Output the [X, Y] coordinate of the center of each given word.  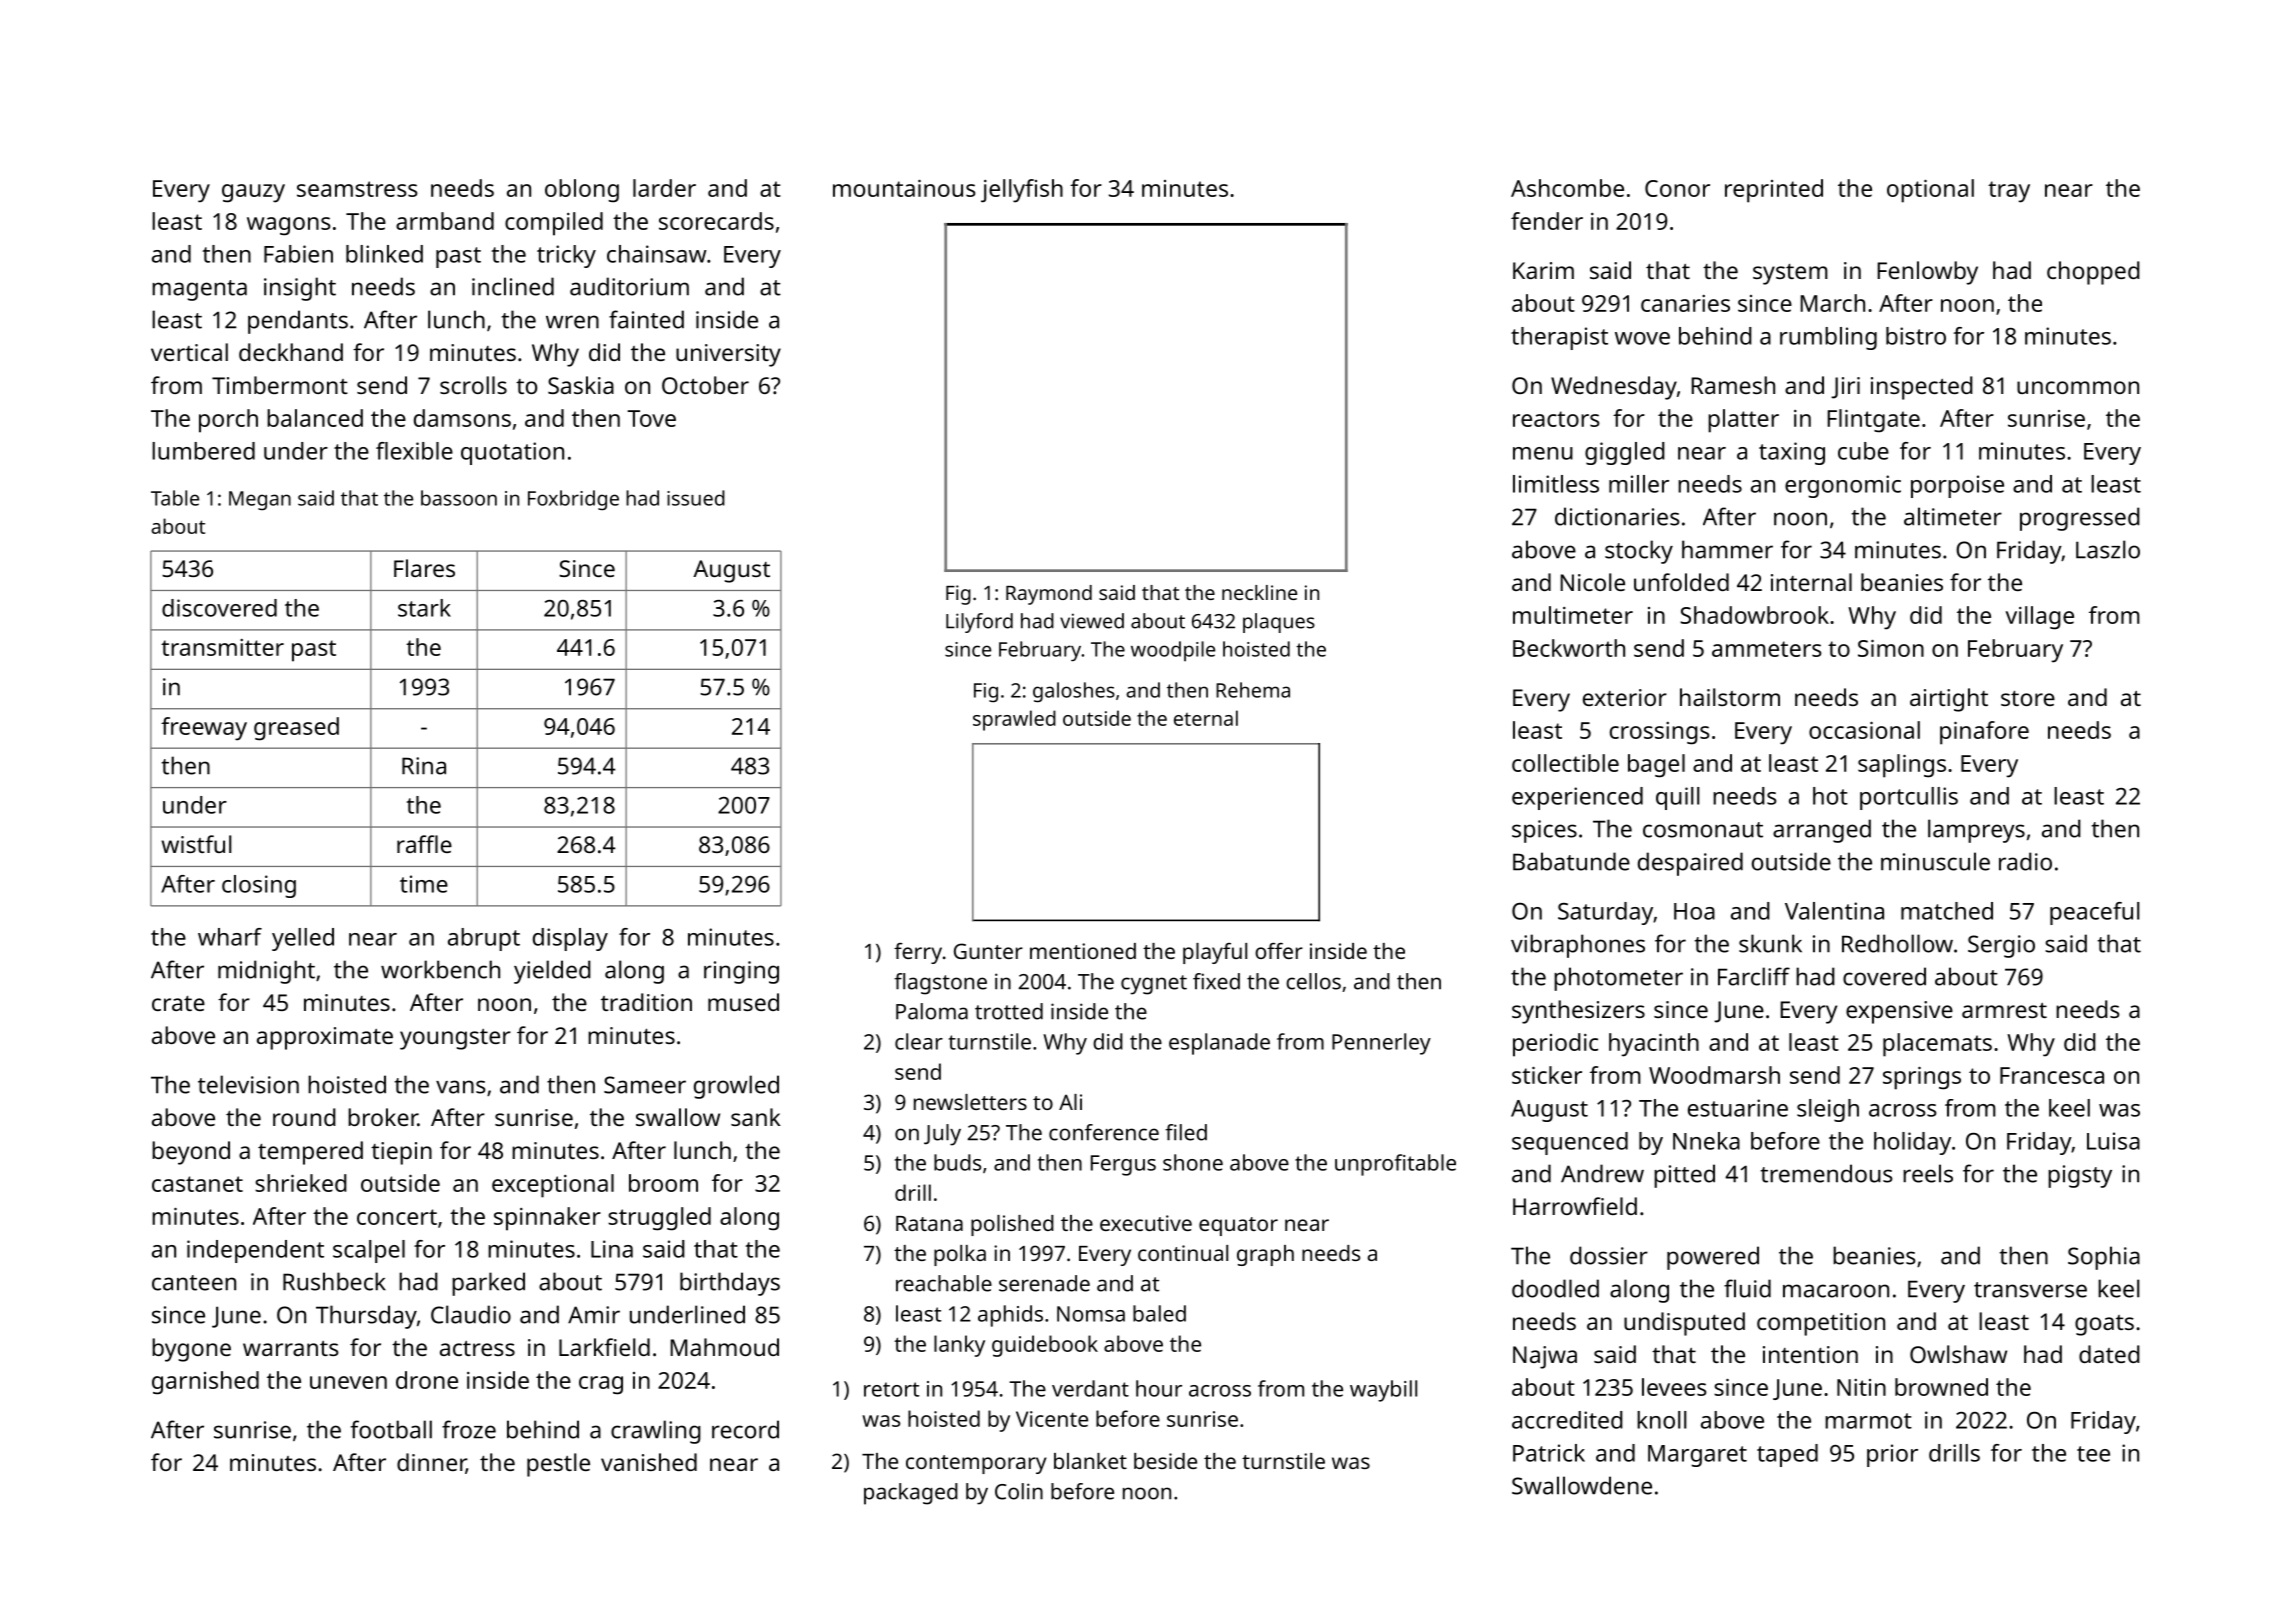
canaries [1685, 303]
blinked [384, 254]
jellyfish [1022, 191]
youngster [455, 1039]
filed [1186, 1132]
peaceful [2095, 913]
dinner [431, 1463]
